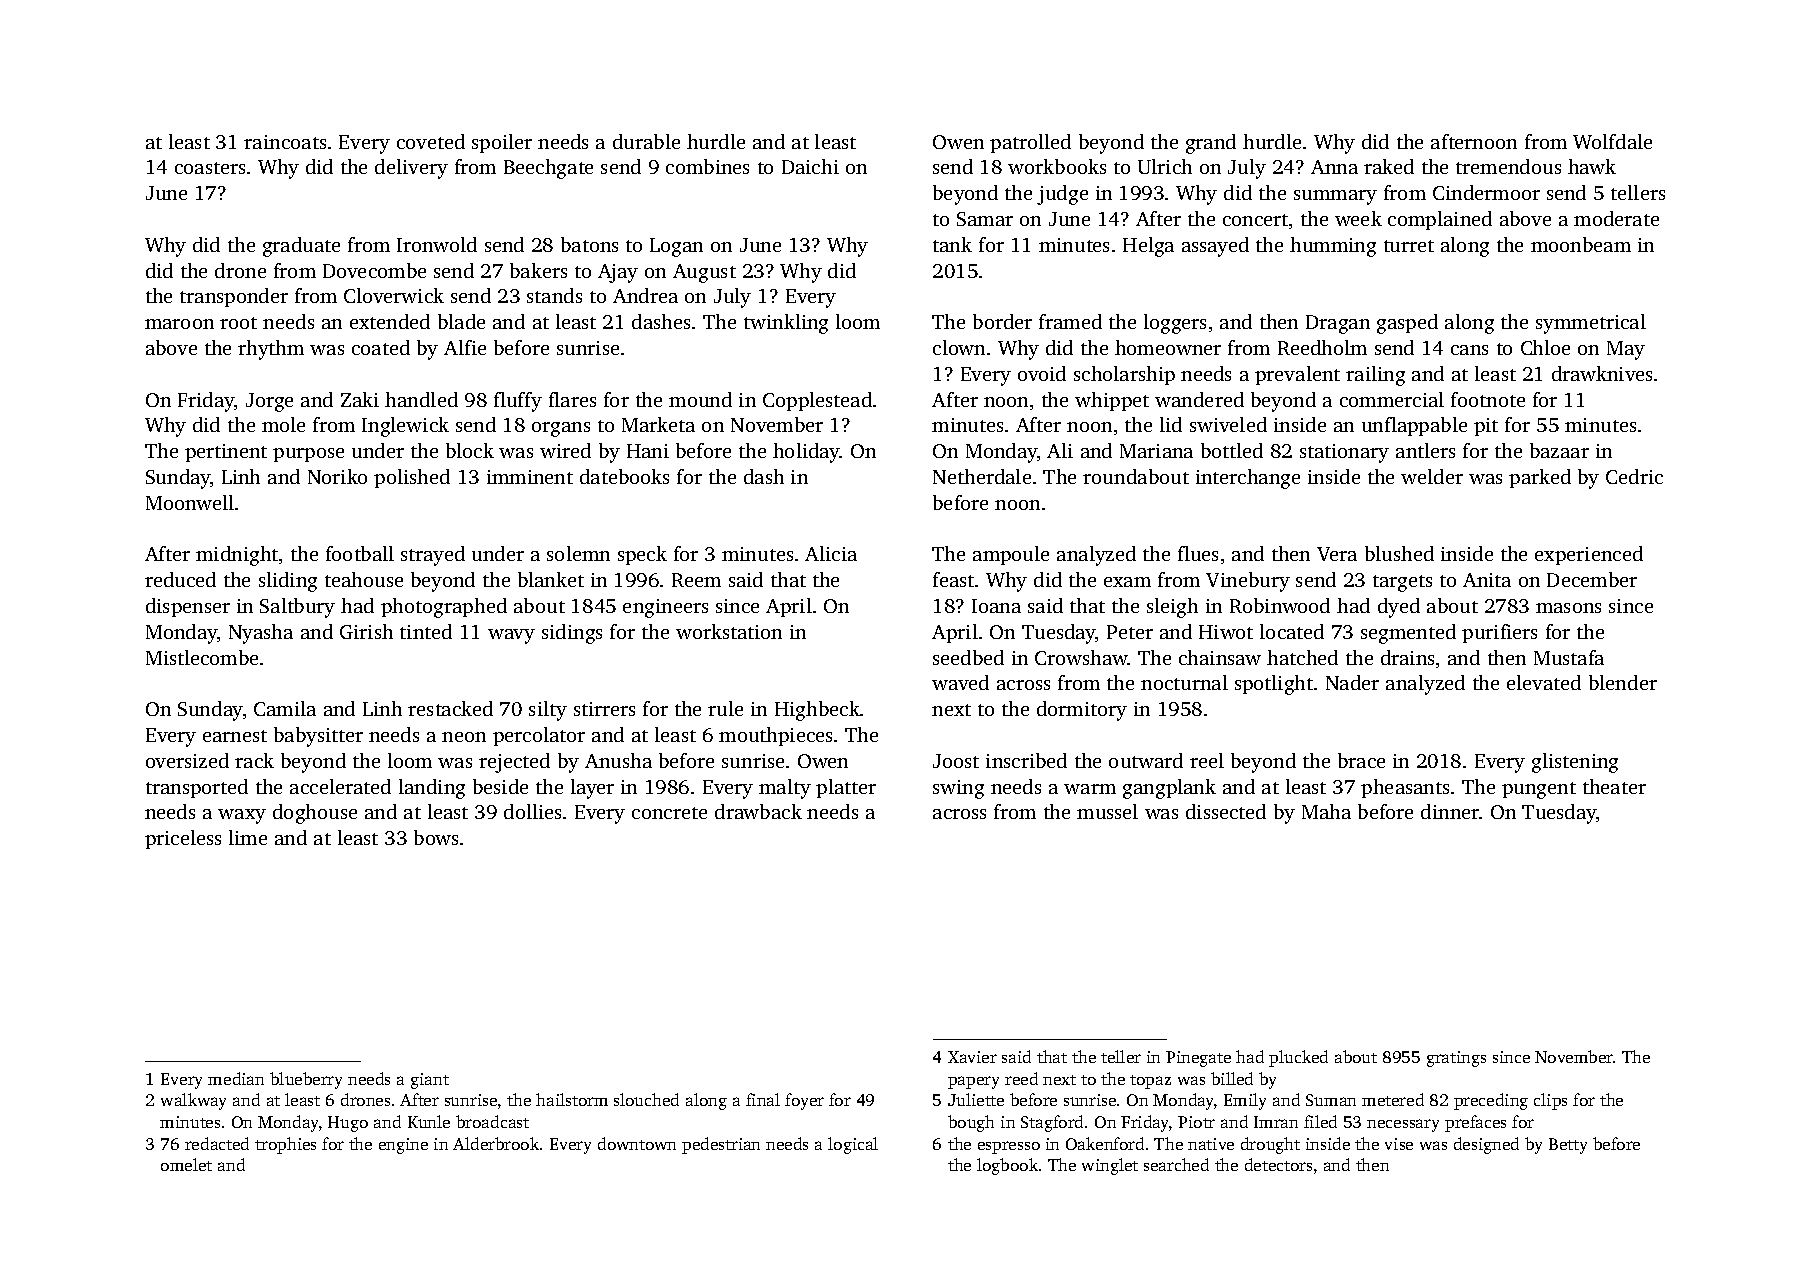 The width and height of the screenshot is (1814, 1283). What do you see at coordinates (1278, 1164) in the screenshot?
I see `detectors` at bounding box center [1278, 1164].
